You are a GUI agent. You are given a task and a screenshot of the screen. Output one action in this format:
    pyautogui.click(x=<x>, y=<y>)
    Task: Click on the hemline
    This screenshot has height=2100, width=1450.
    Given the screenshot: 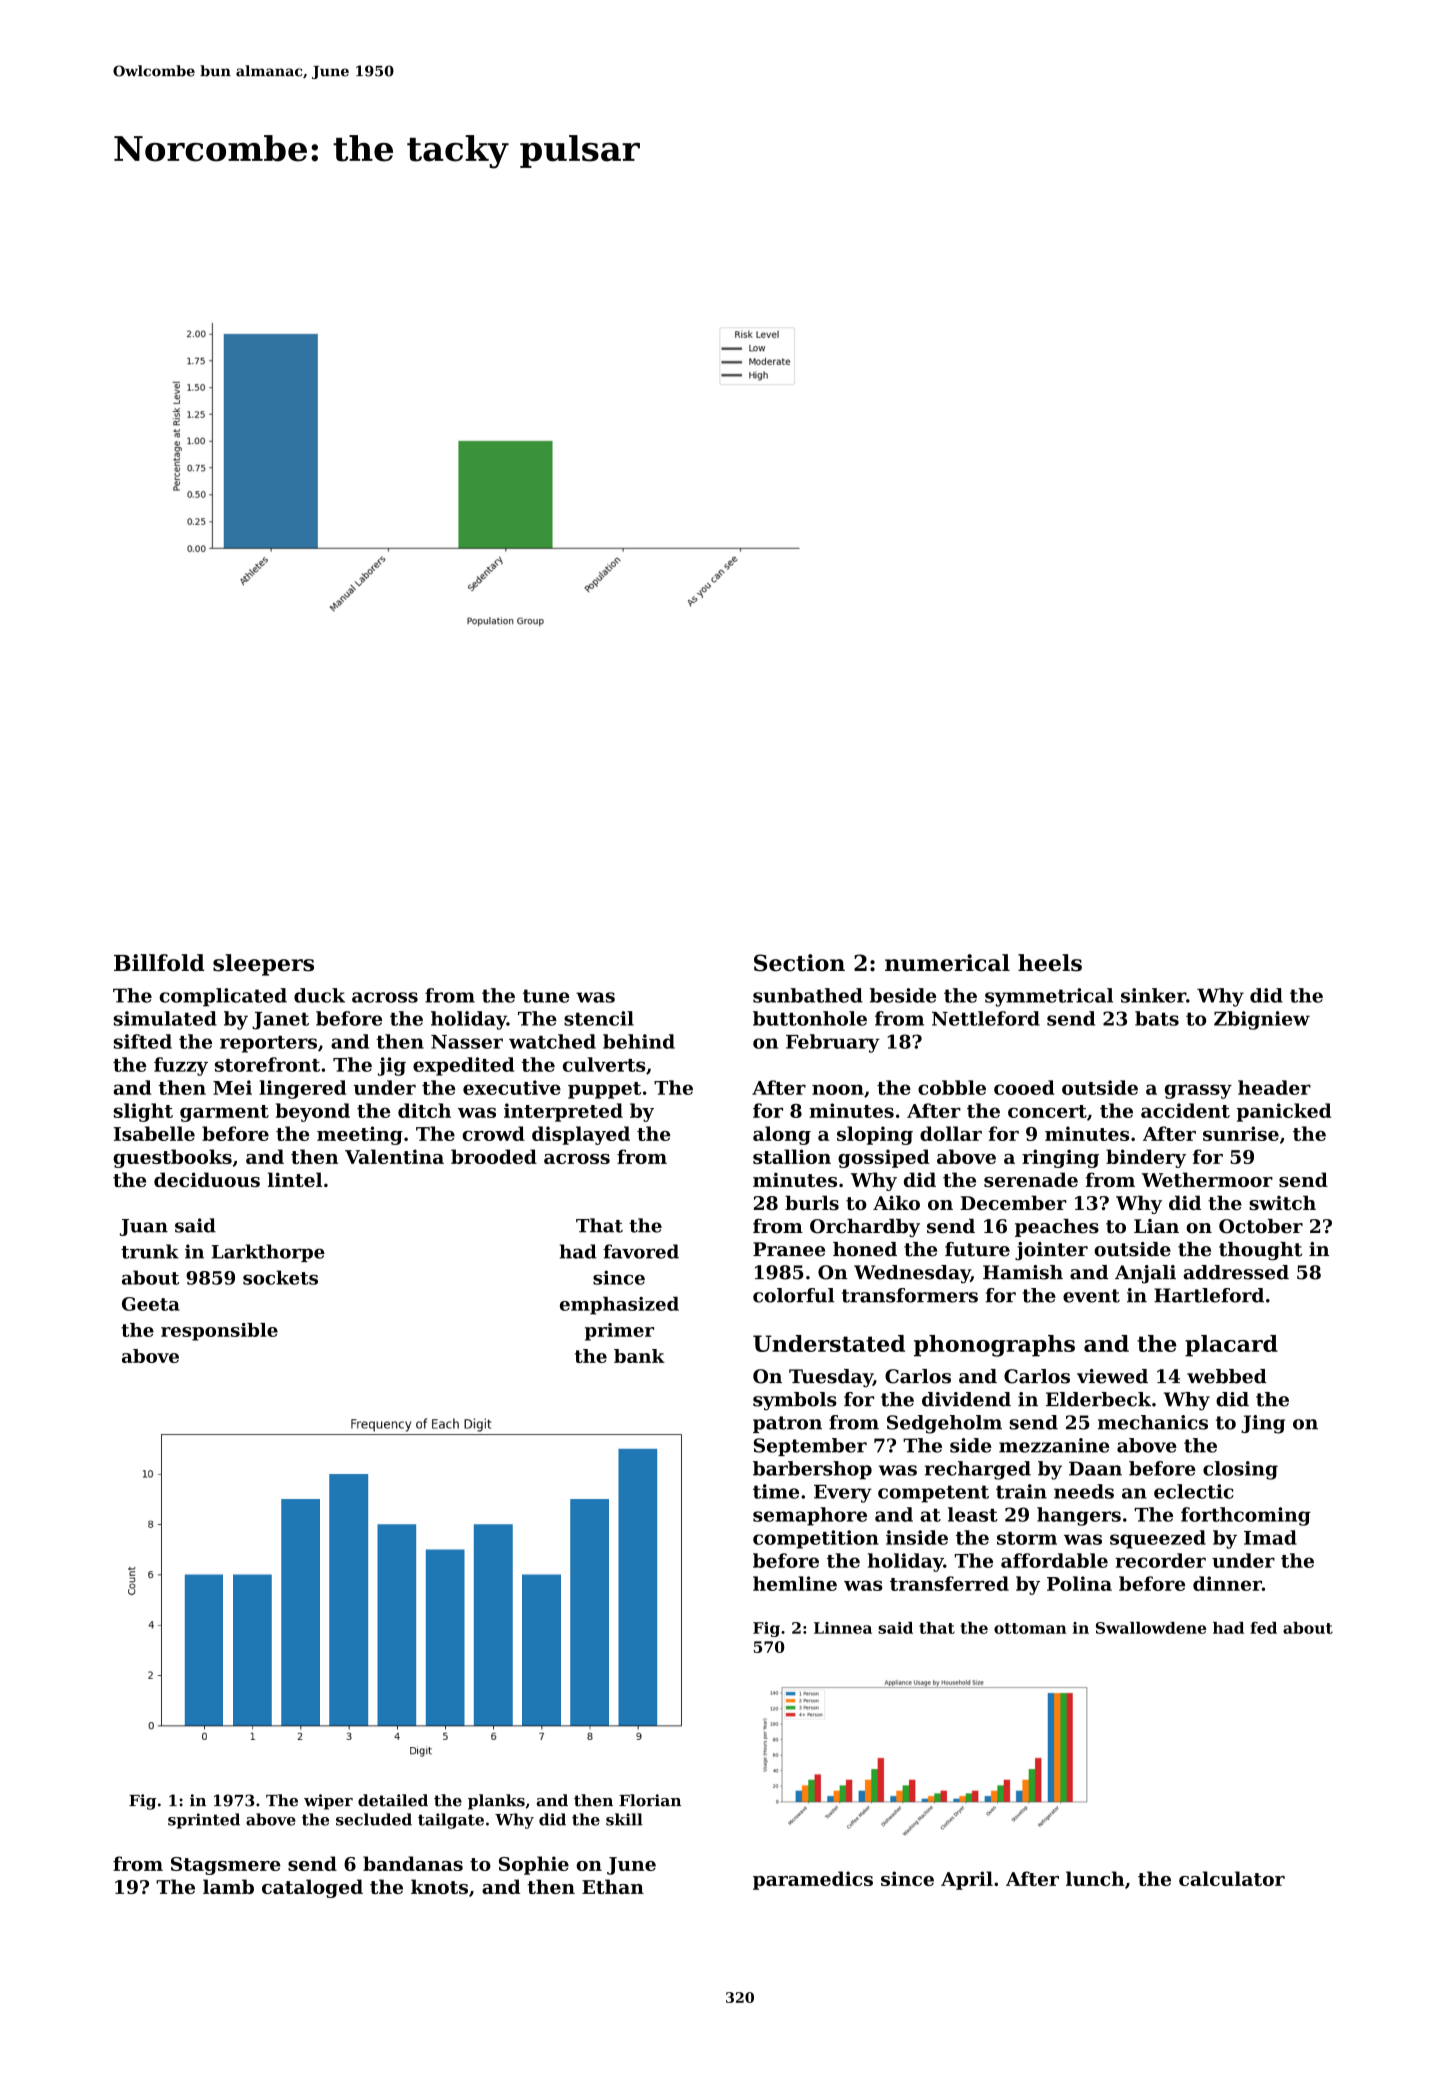 What is the action you would take?
    pyautogui.click(x=795, y=1583)
